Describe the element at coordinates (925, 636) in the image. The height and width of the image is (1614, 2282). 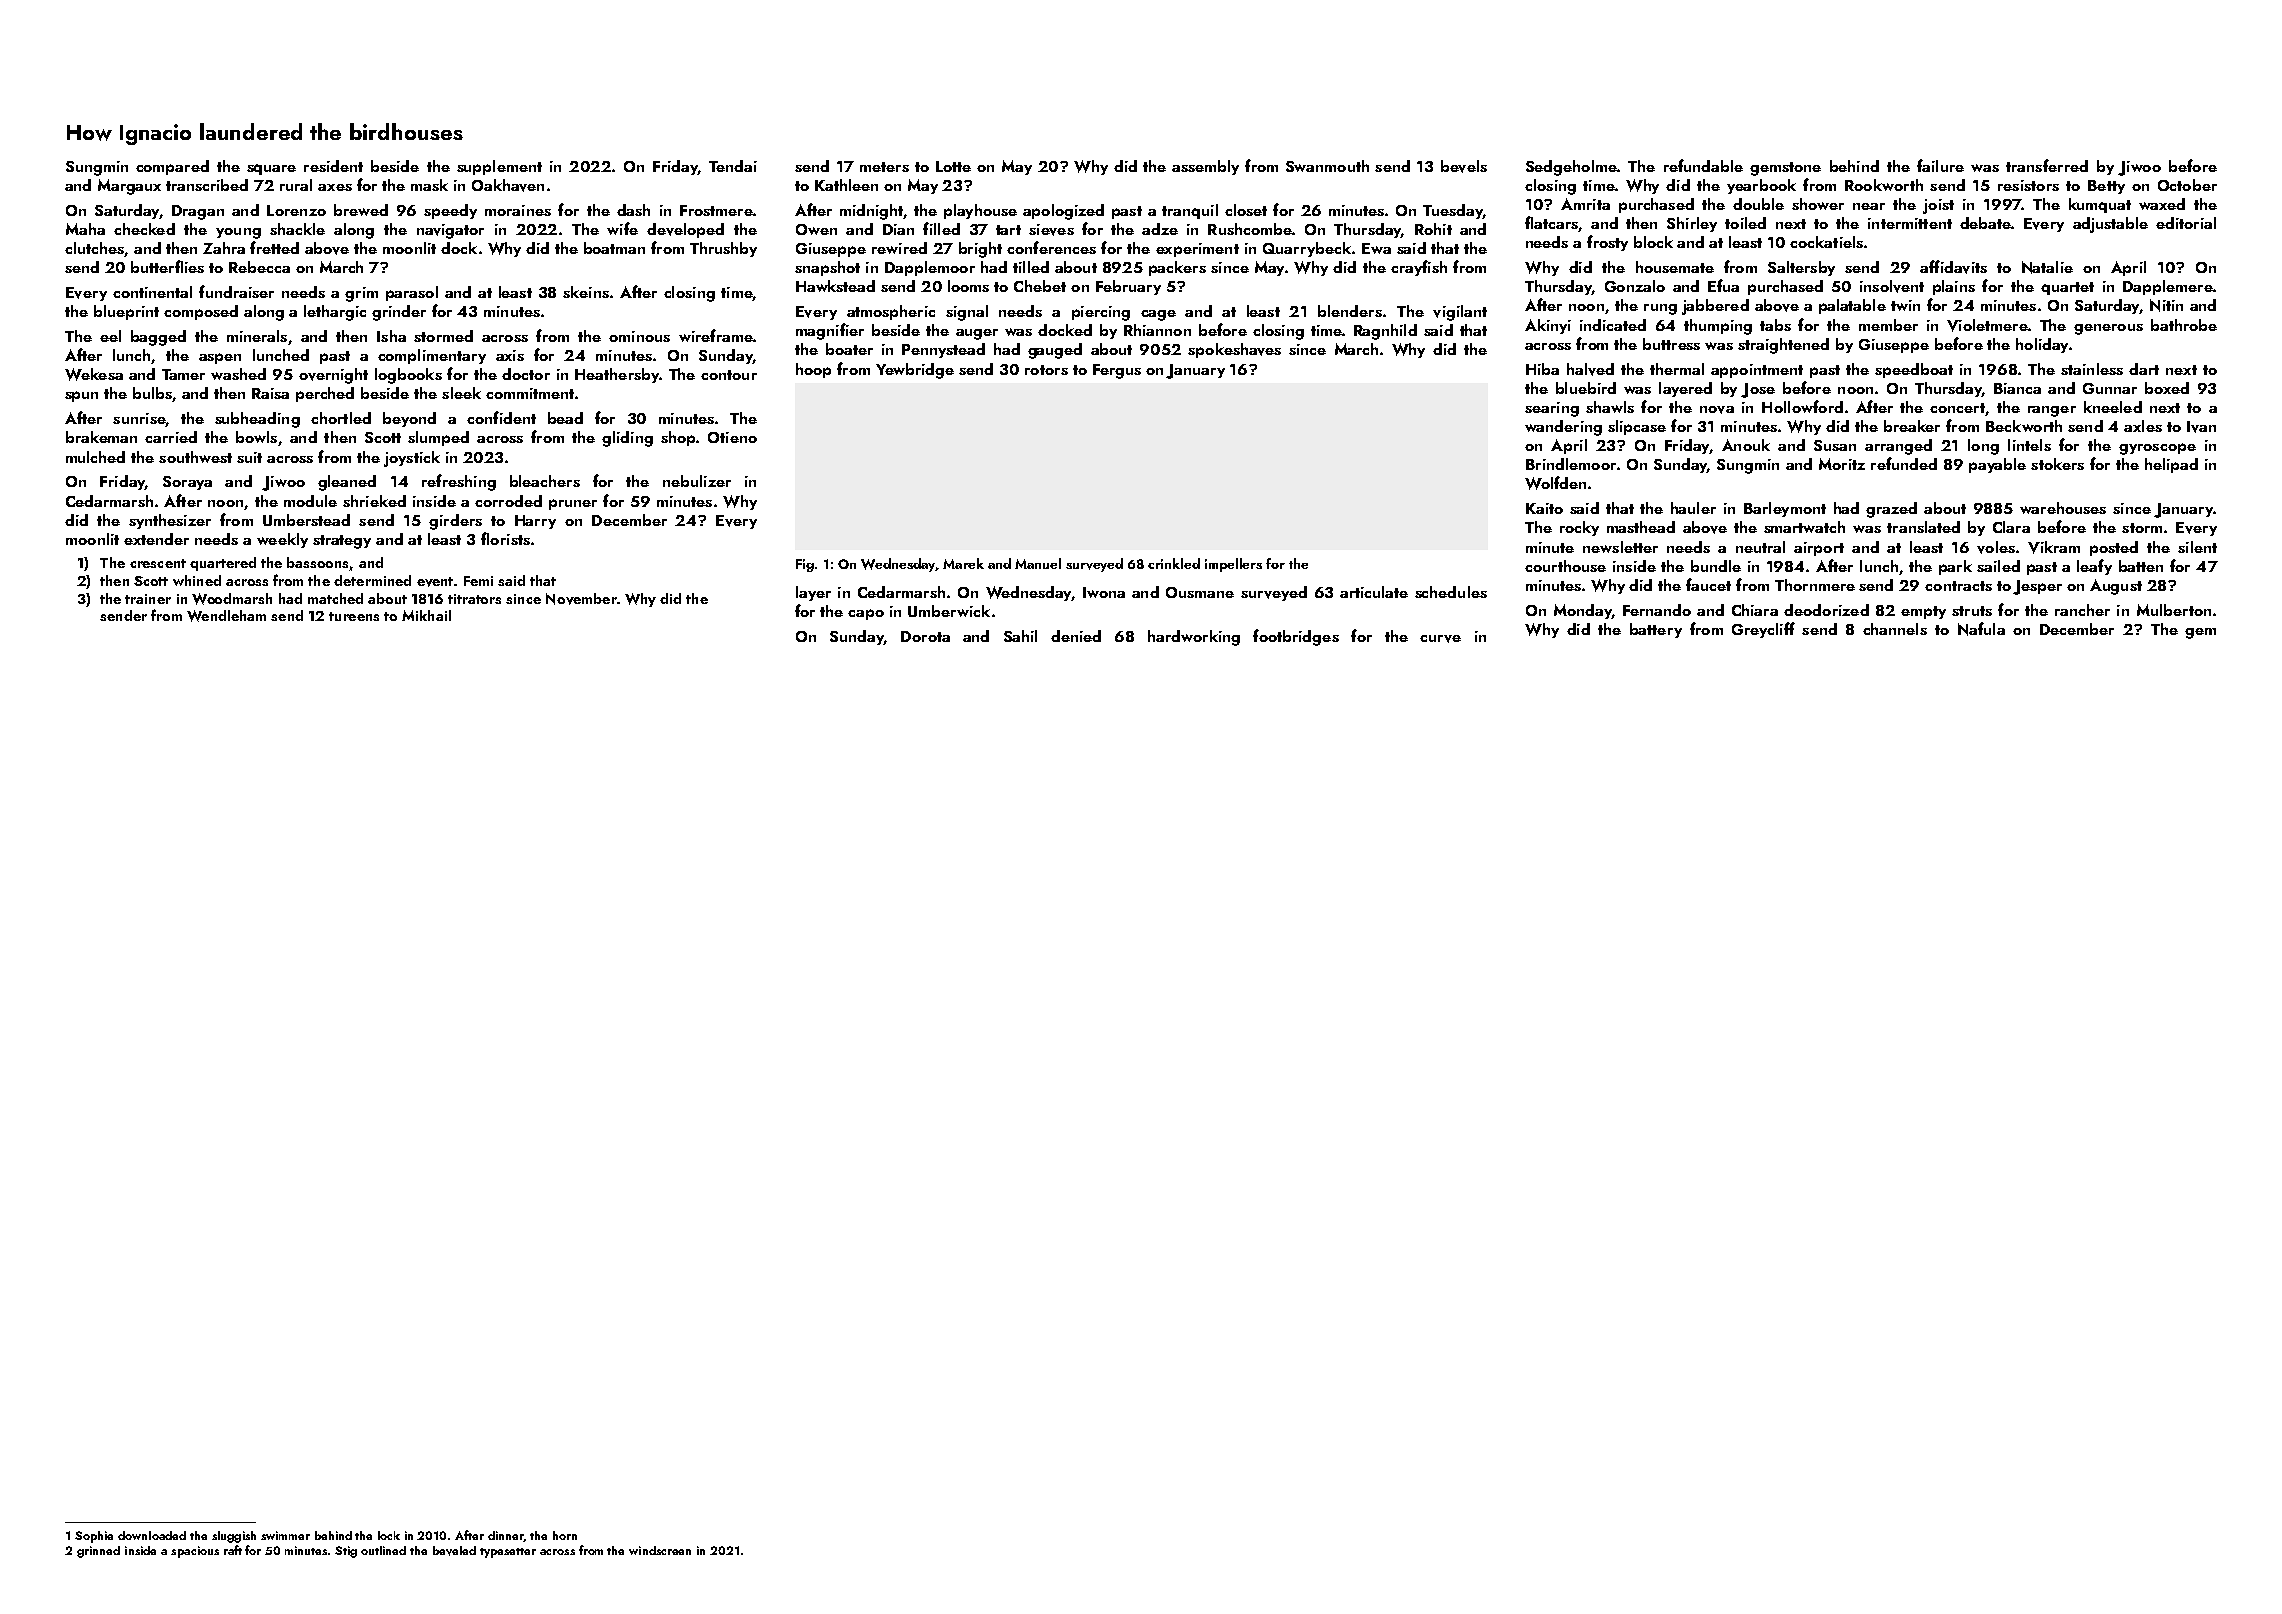
I see `Dorota` at that location.
